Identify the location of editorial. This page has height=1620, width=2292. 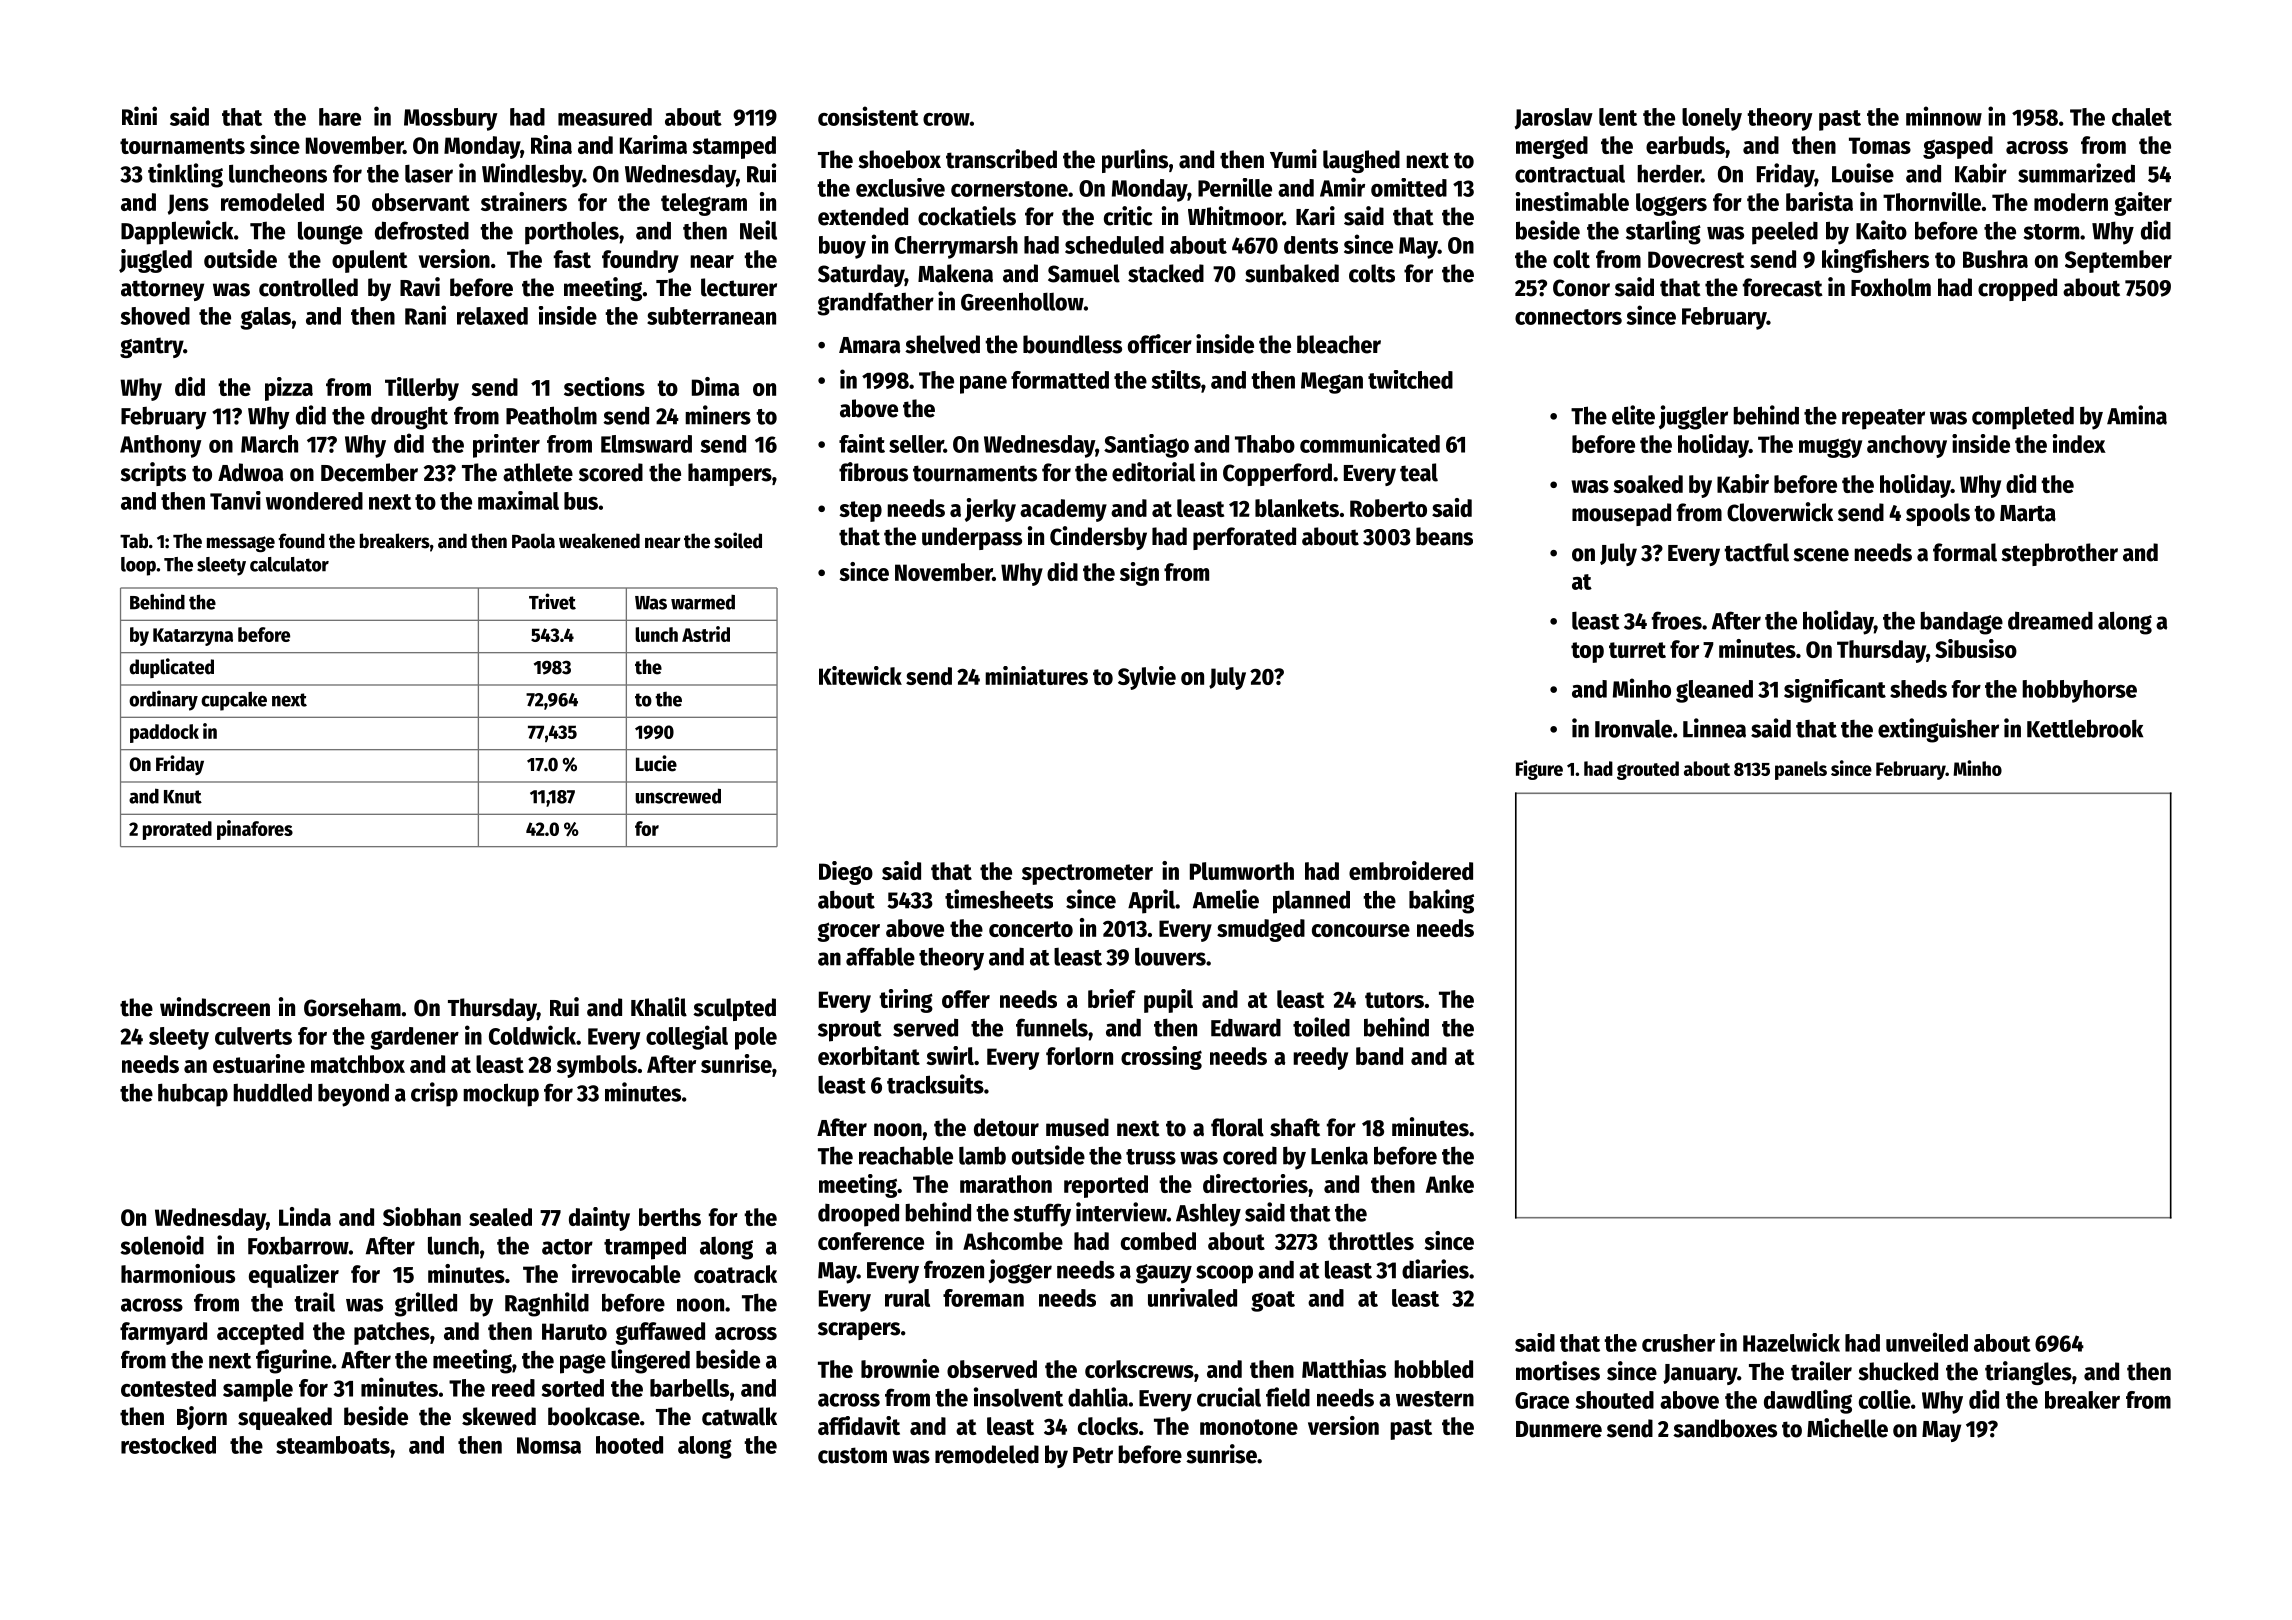
(1153, 472).
